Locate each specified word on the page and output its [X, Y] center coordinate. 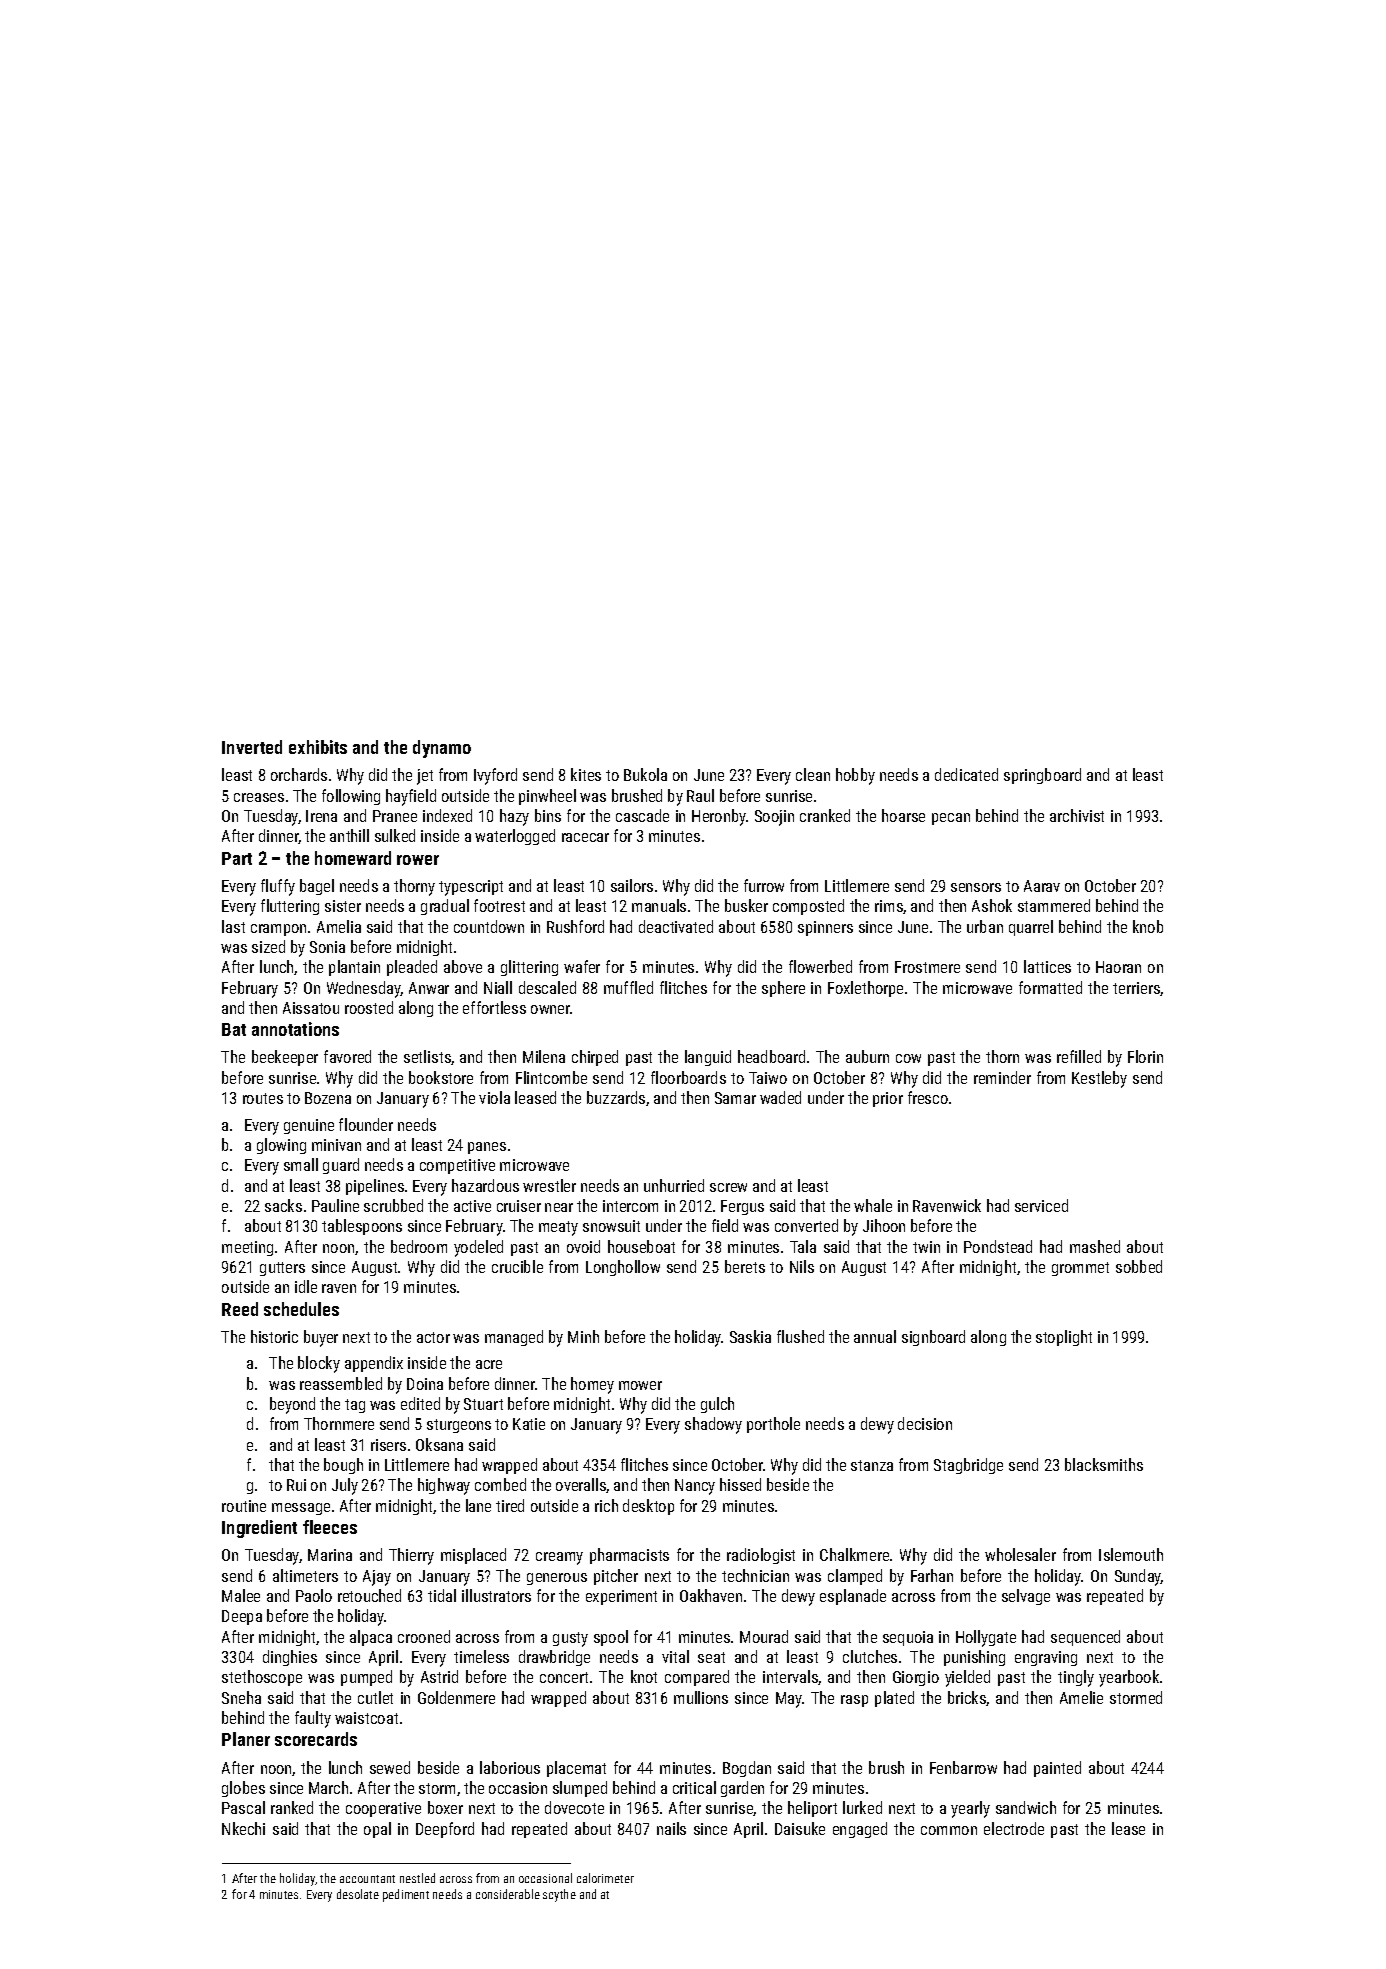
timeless [481, 1656]
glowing [281, 1146]
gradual [445, 907]
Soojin [774, 818]
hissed [740, 1484]
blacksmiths [1104, 1464]
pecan [951, 819]
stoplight [1064, 1338]
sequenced [1085, 1638]
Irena [321, 816]
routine [244, 1506]
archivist [1077, 815]
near [559, 1207]
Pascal [243, 1807]
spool [611, 1638]
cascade [642, 815]
